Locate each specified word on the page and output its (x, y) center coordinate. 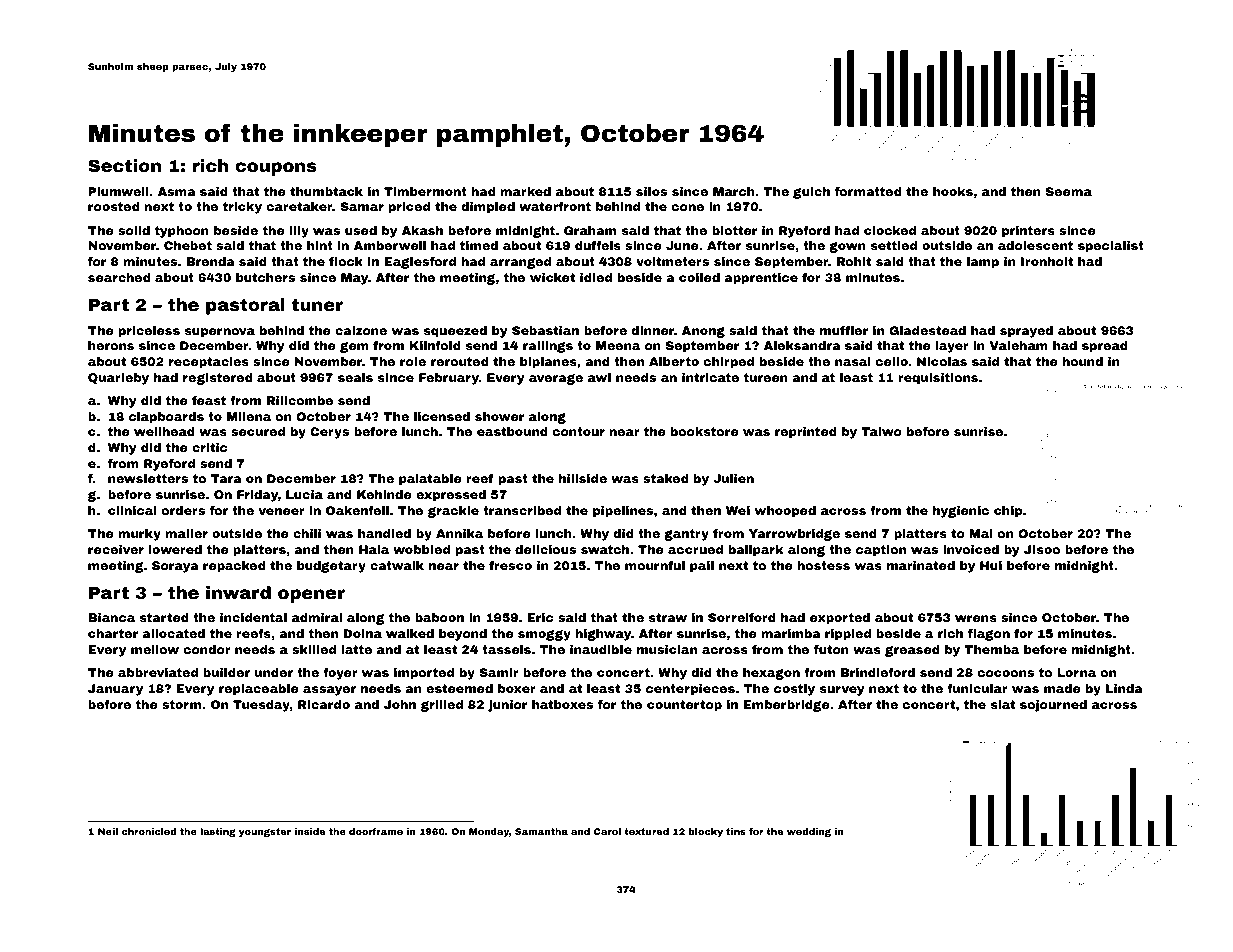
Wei (738, 510)
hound (1082, 361)
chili (307, 533)
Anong (703, 332)
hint (320, 245)
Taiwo (881, 431)
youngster (265, 832)
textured (646, 831)
